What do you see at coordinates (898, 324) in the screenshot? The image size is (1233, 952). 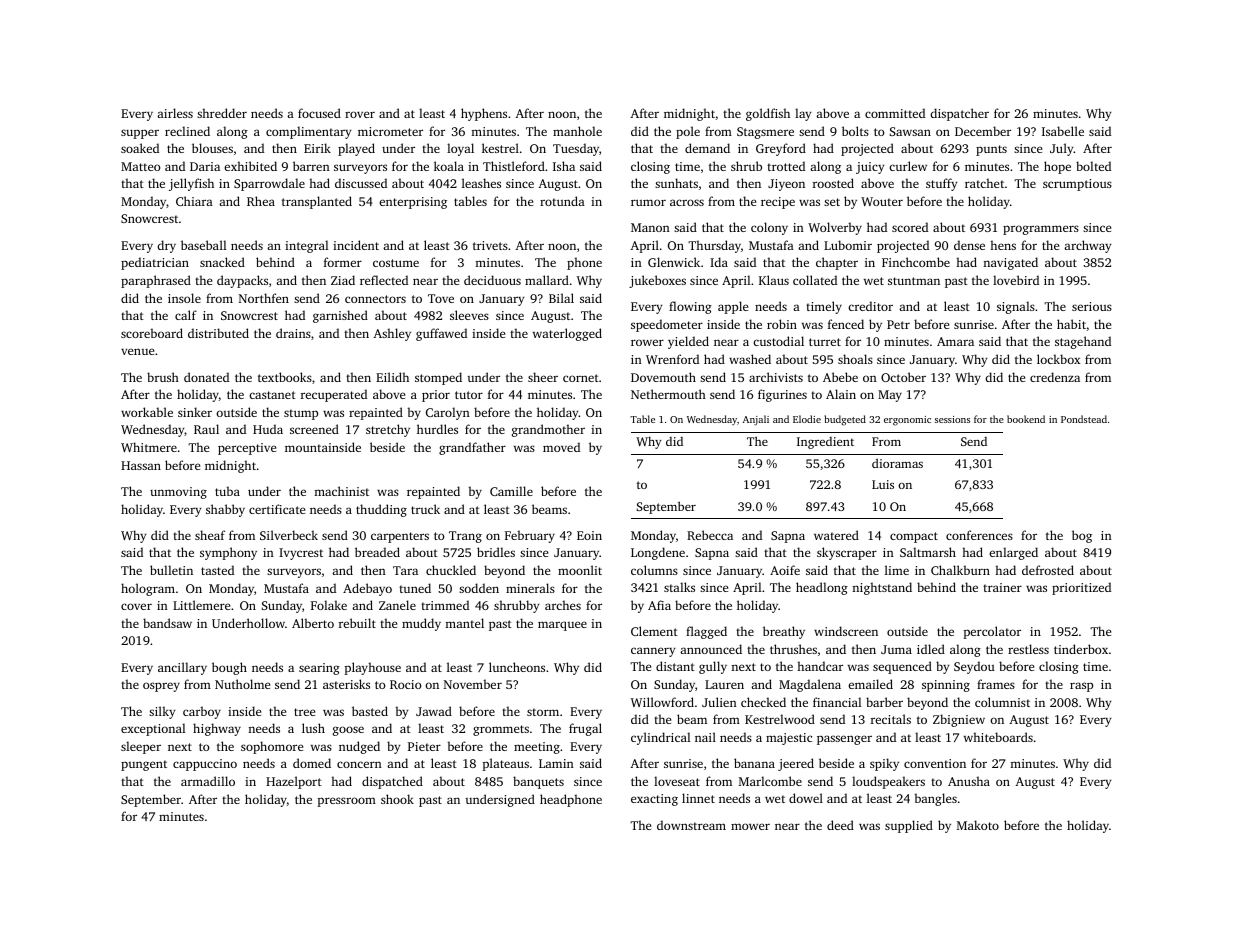 I see `Petr` at bounding box center [898, 324].
